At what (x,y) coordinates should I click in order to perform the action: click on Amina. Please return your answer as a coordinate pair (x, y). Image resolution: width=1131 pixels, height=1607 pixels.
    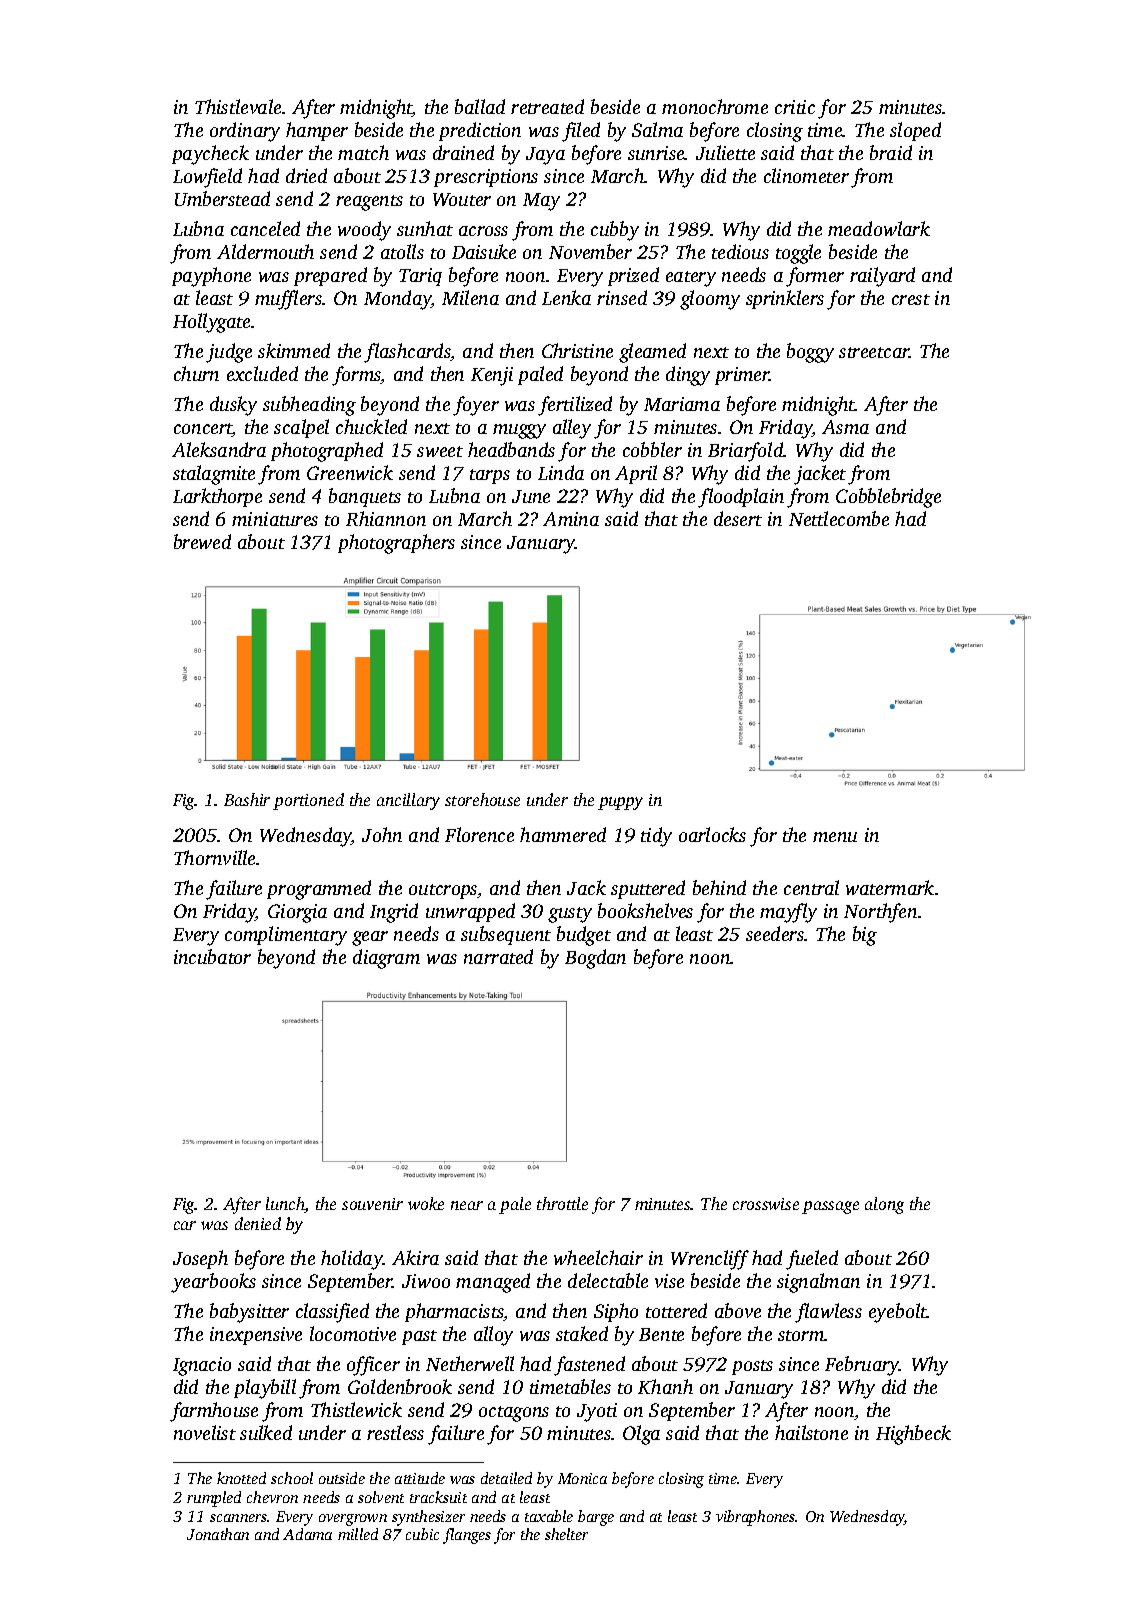
    Looking at the image, I should click on (571, 519).
